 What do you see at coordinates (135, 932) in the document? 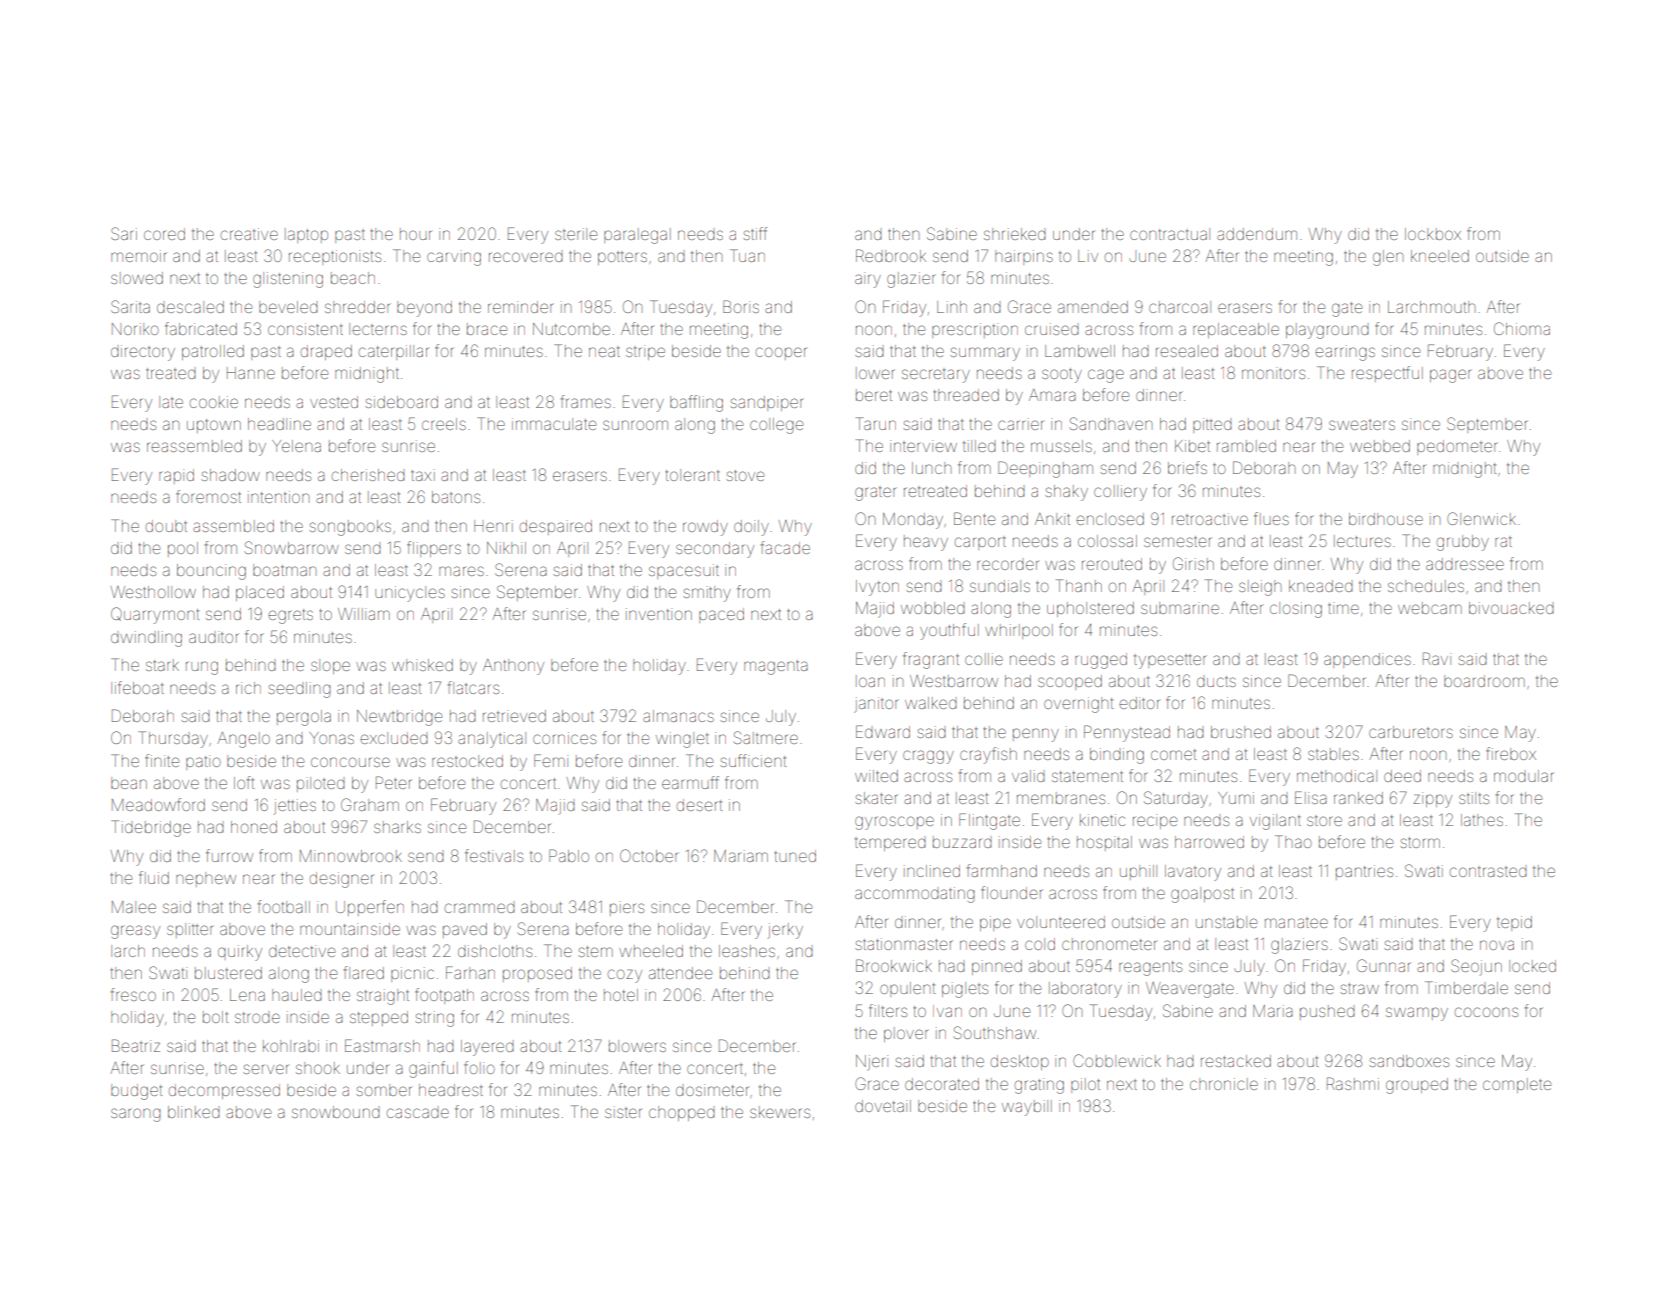
I see `greasy` at bounding box center [135, 932].
